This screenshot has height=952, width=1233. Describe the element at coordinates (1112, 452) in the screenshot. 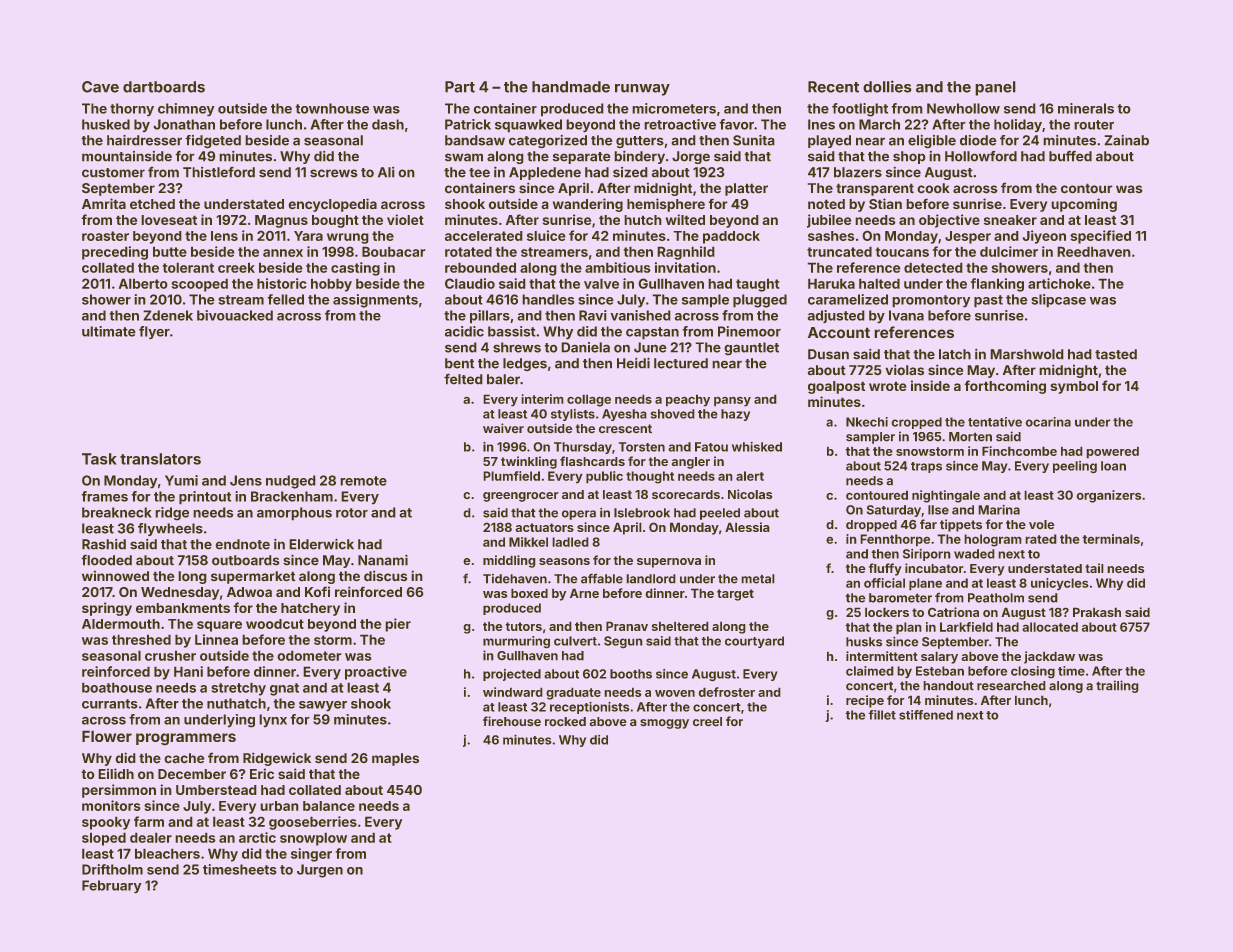

I see `powered` at that location.
